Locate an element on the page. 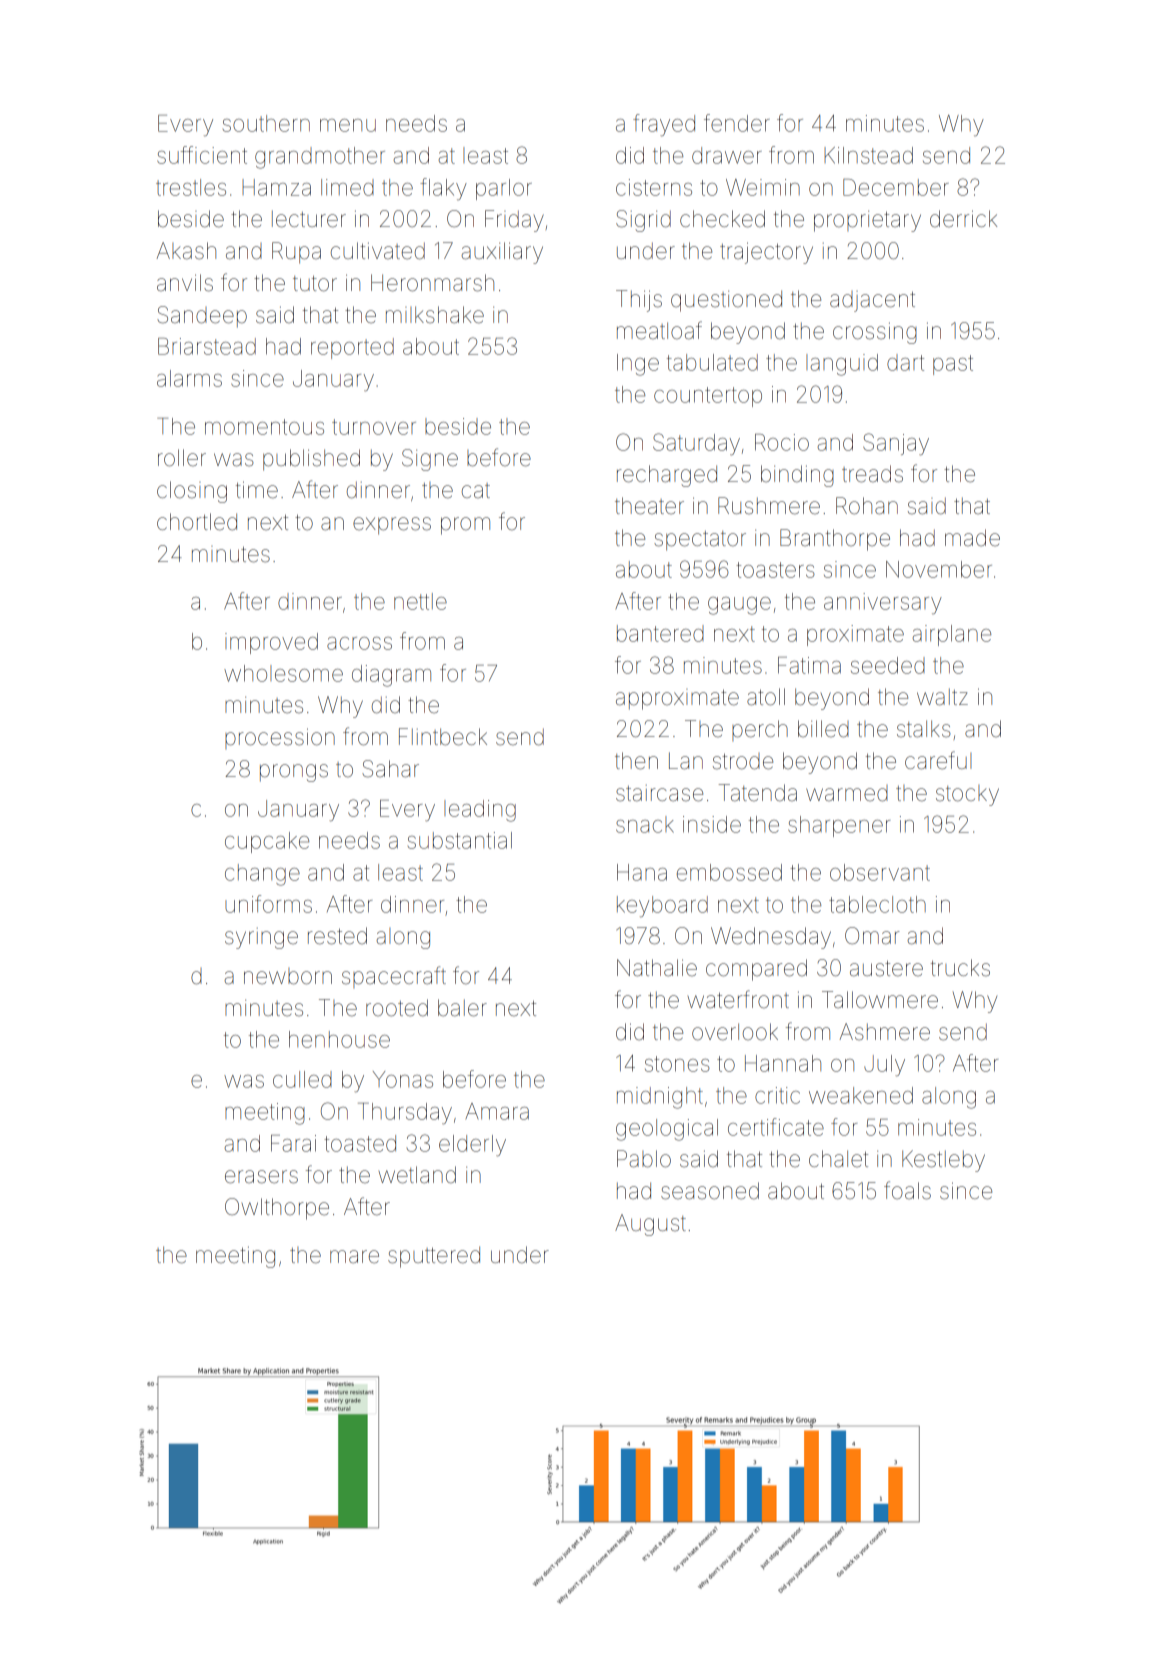 The height and width of the page is (1654, 1165). culled is located at coordinates (302, 1079).
